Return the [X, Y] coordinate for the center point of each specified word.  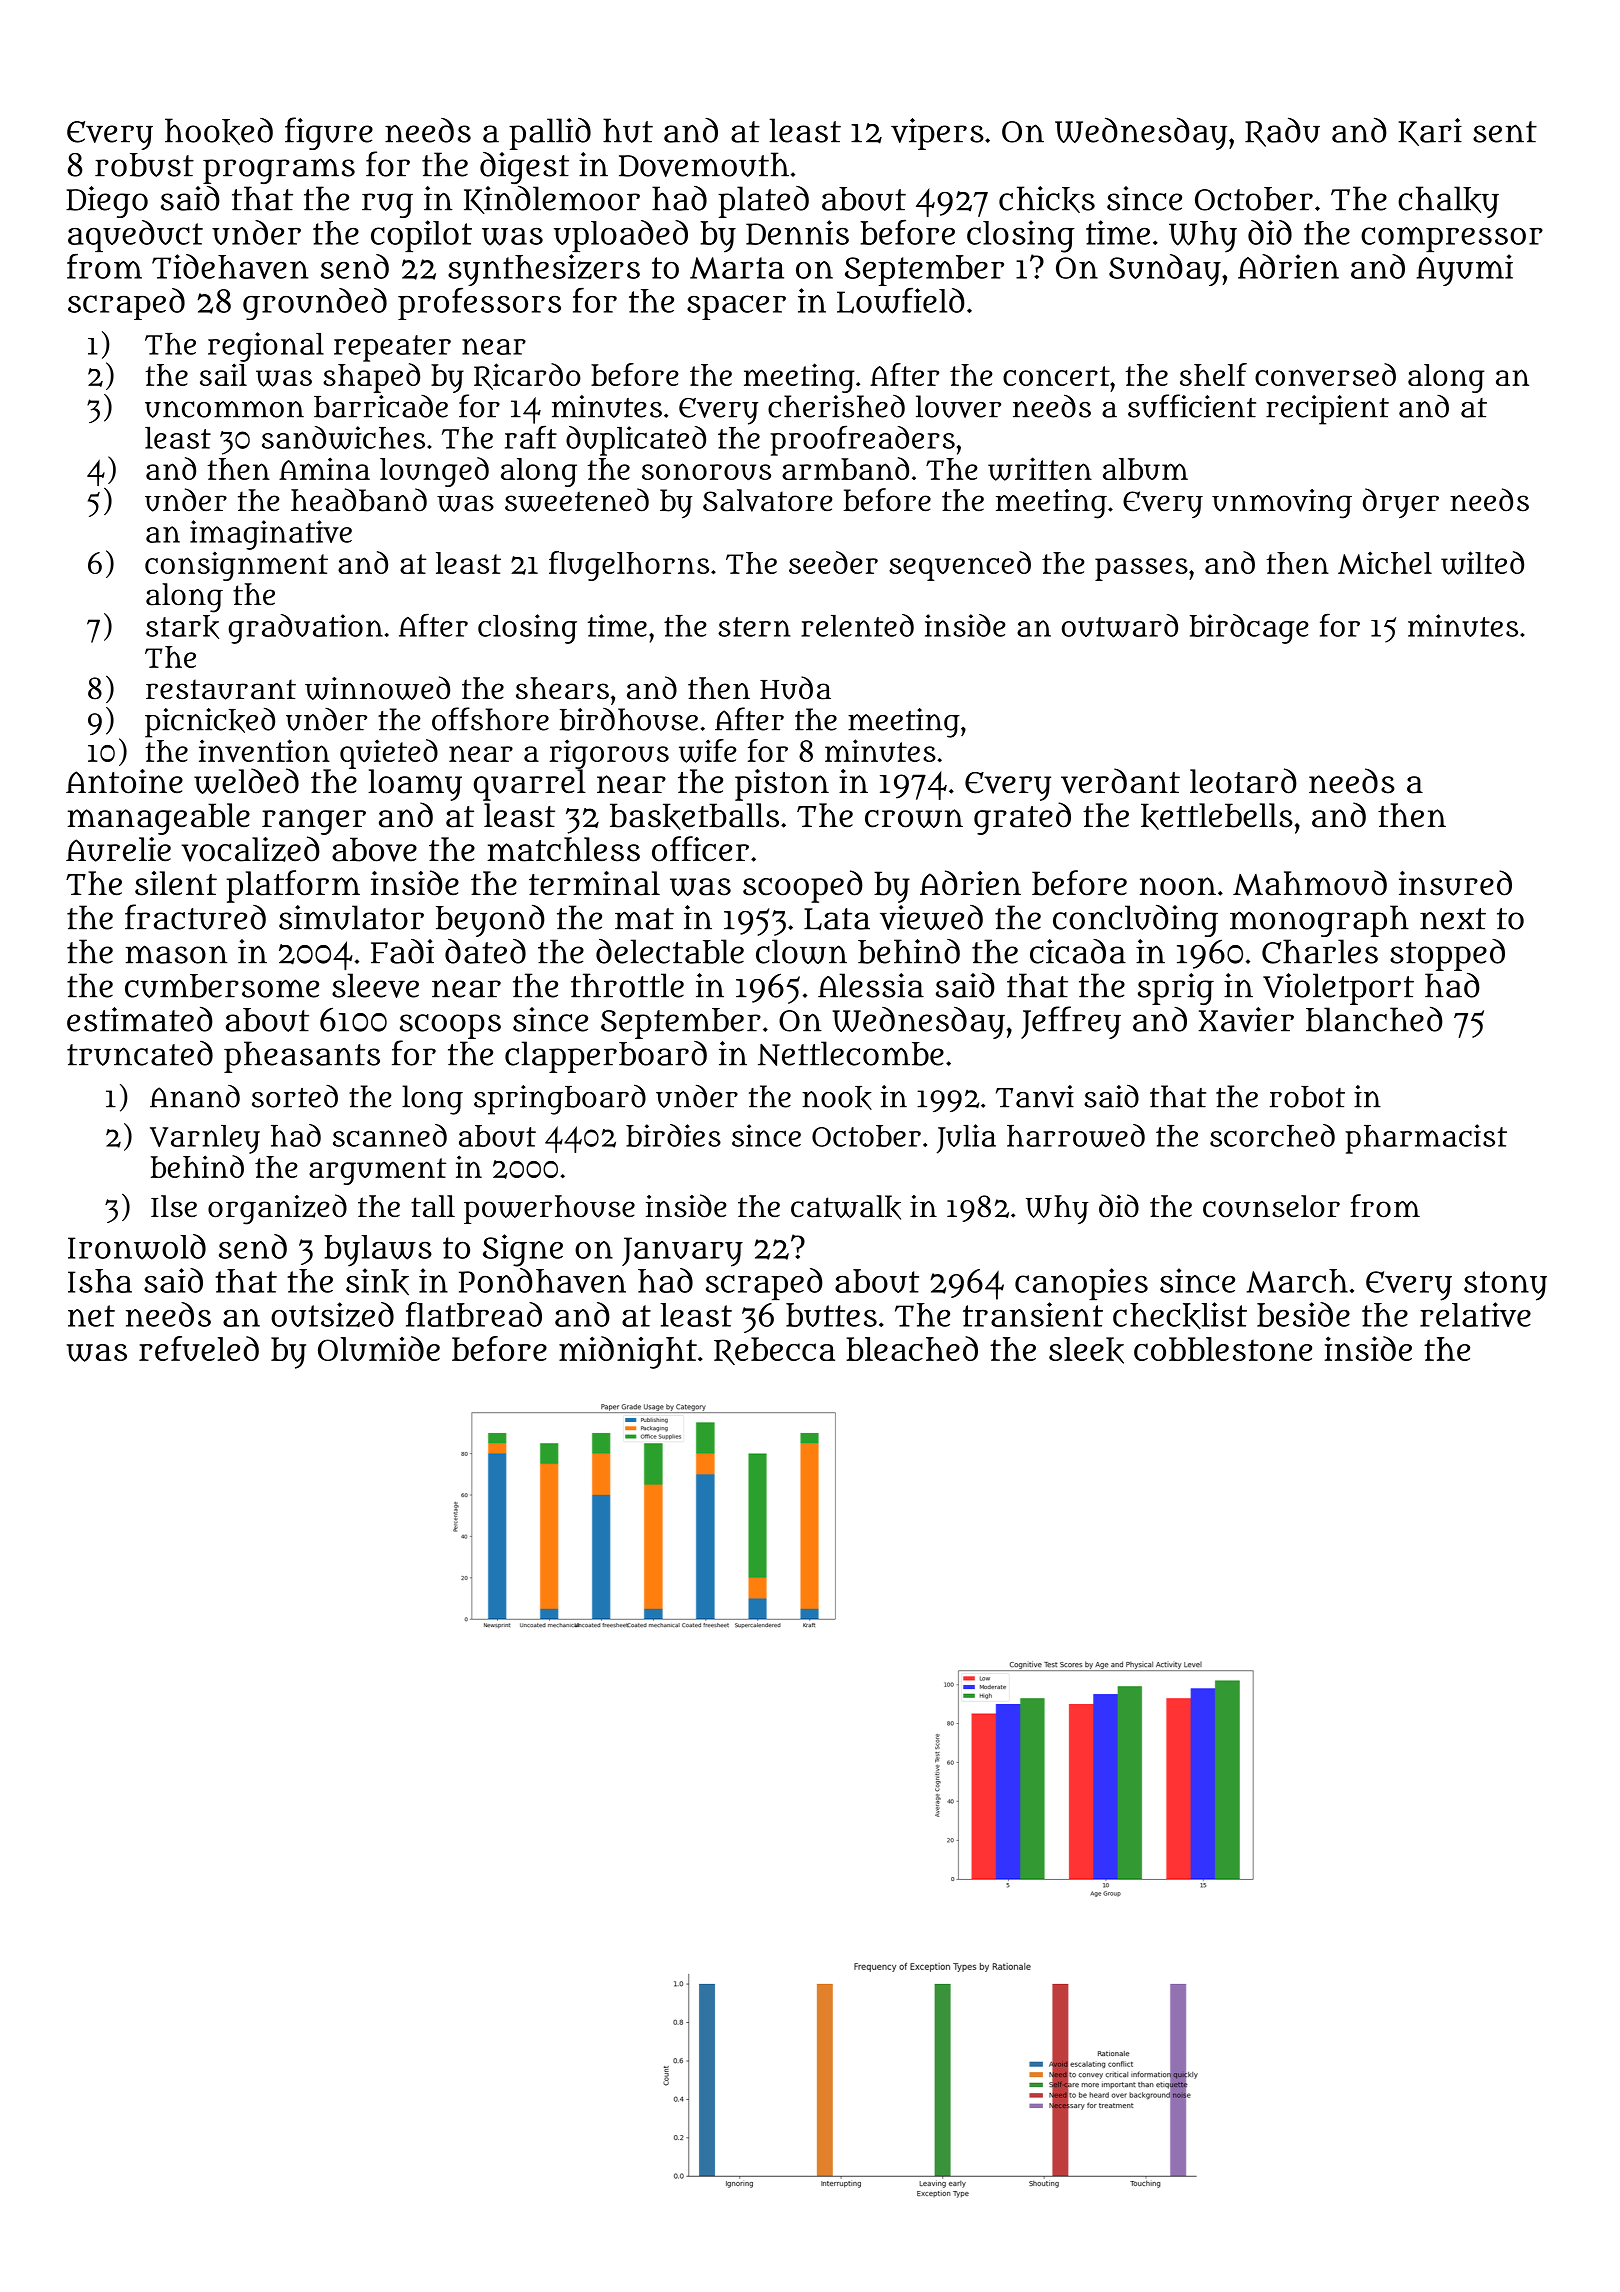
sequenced [960, 566]
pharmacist [1426, 1139]
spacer [736, 307]
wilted [1482, 563]
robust [144, 165]
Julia [966, 1139]
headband [359, 500]
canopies [1081, 1284]
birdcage [1249, 629]
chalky [1448, 202]
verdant [1120, 781]
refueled [199, 1348]
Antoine [124, 781]
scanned [390, 1135]
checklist [1180, 1315]
